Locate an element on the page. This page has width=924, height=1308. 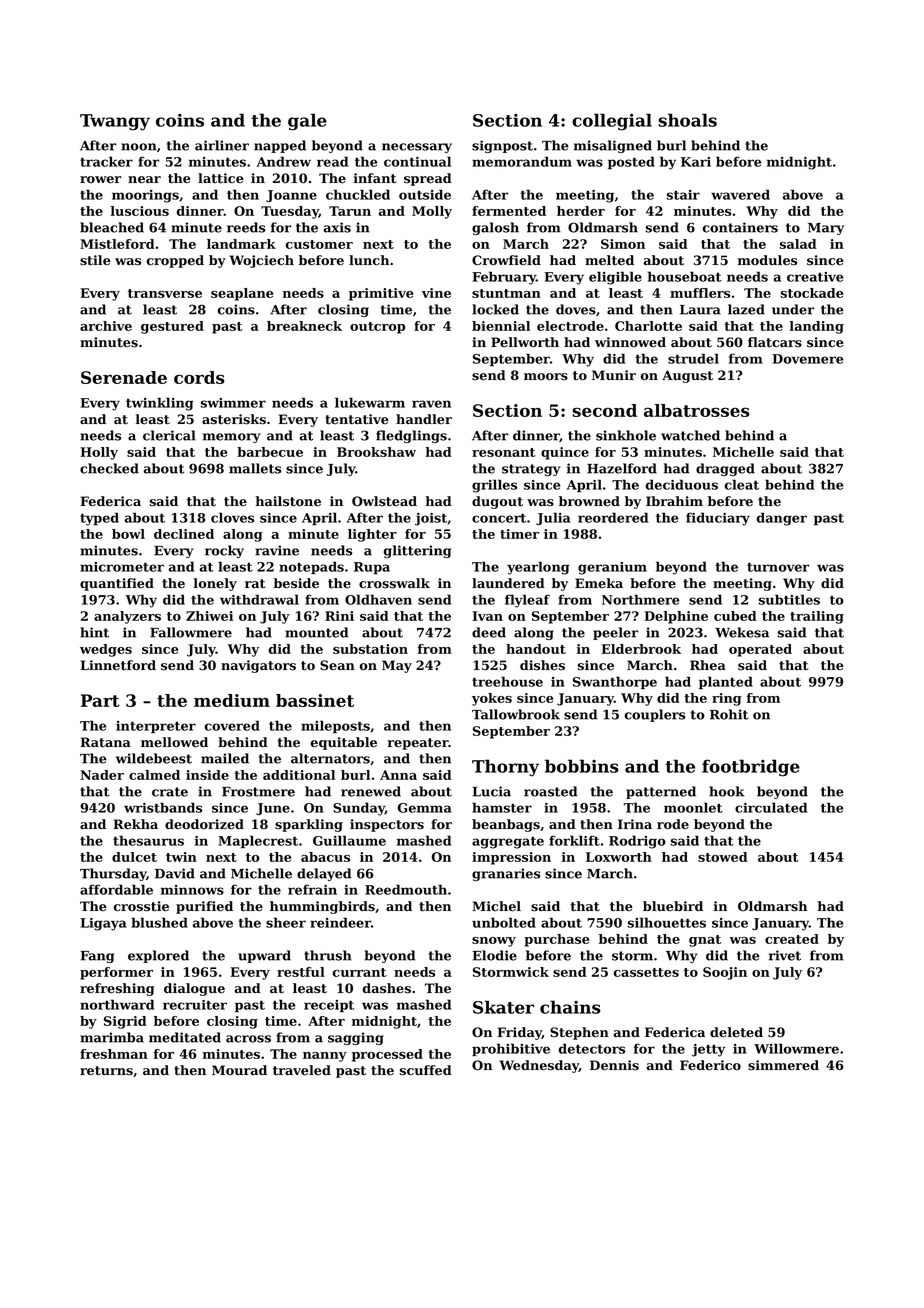
handler is located at coordinates (424, 419).
